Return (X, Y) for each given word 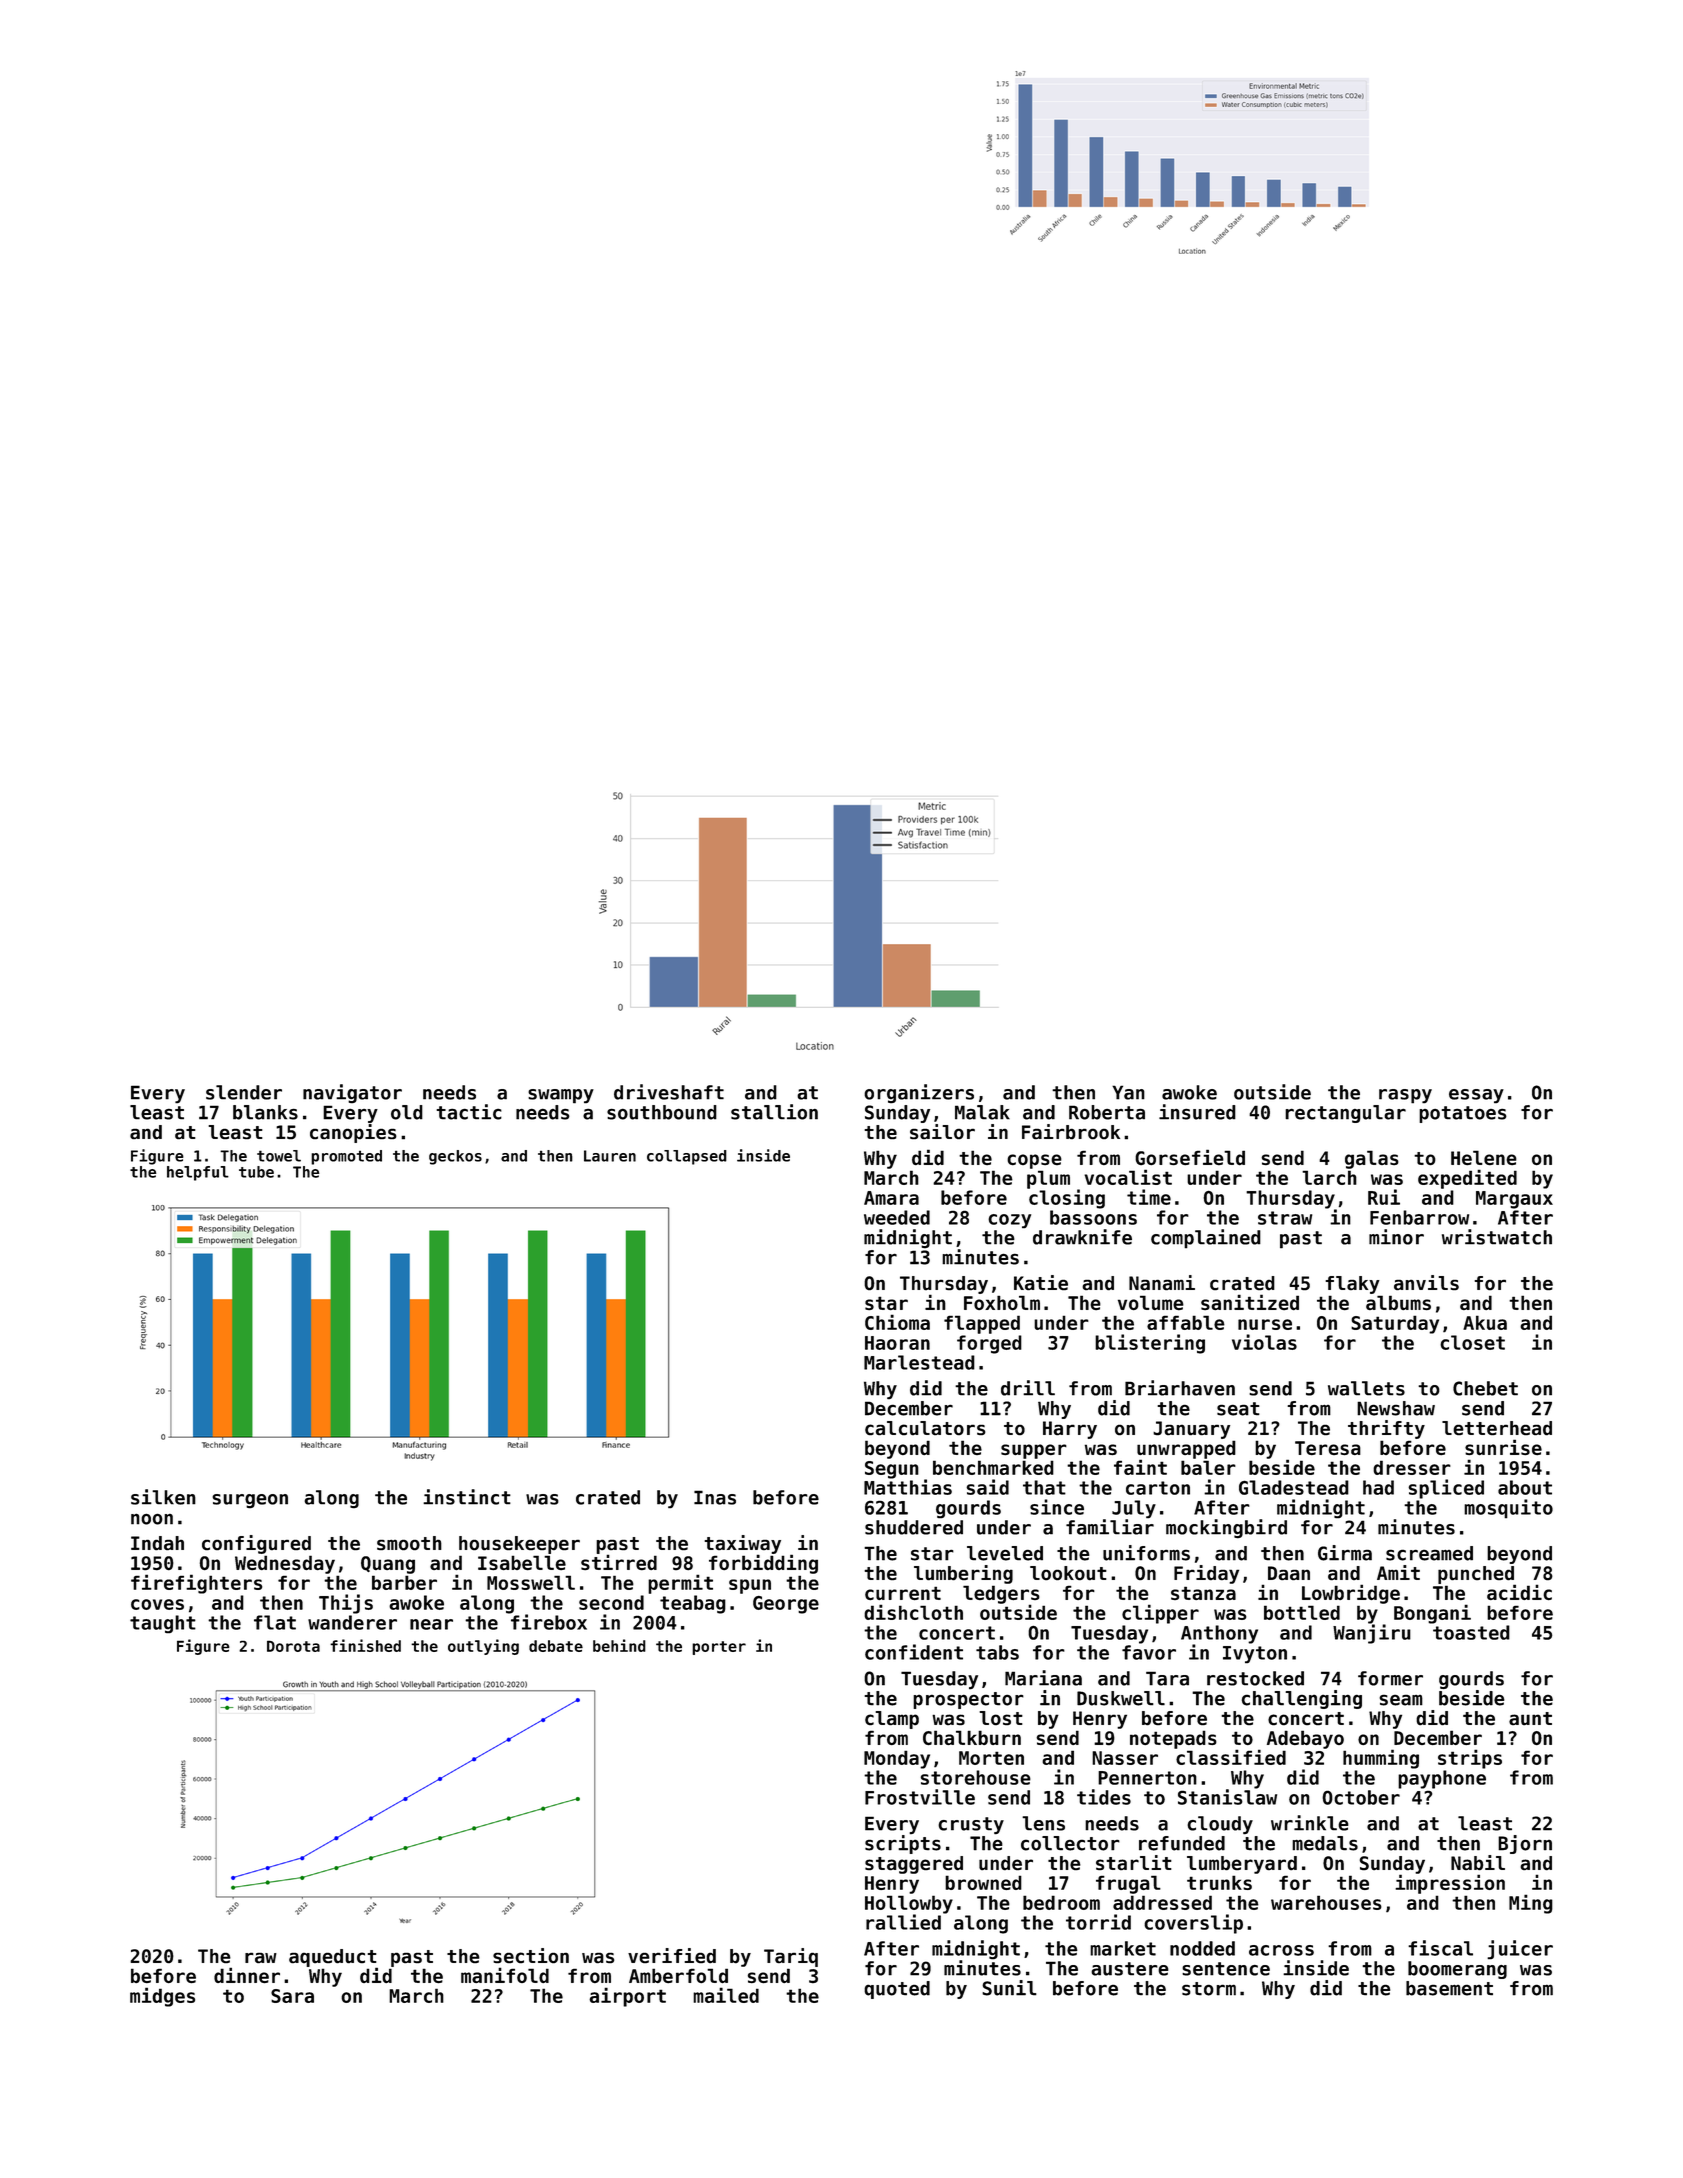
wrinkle (1310, 1823)
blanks (265, 1112)
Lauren (610, 1156)
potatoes (1463, 1114)
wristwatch (1497, 1237)
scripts (903, 1844)
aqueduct (332, 1958)
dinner (247, 1975)
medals (1325, 1843)
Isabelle (522, 1563)
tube (256, 1172)
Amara (891, 1198)
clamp (892, 1720)
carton (1158, 1488)
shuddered (914, 1527)
